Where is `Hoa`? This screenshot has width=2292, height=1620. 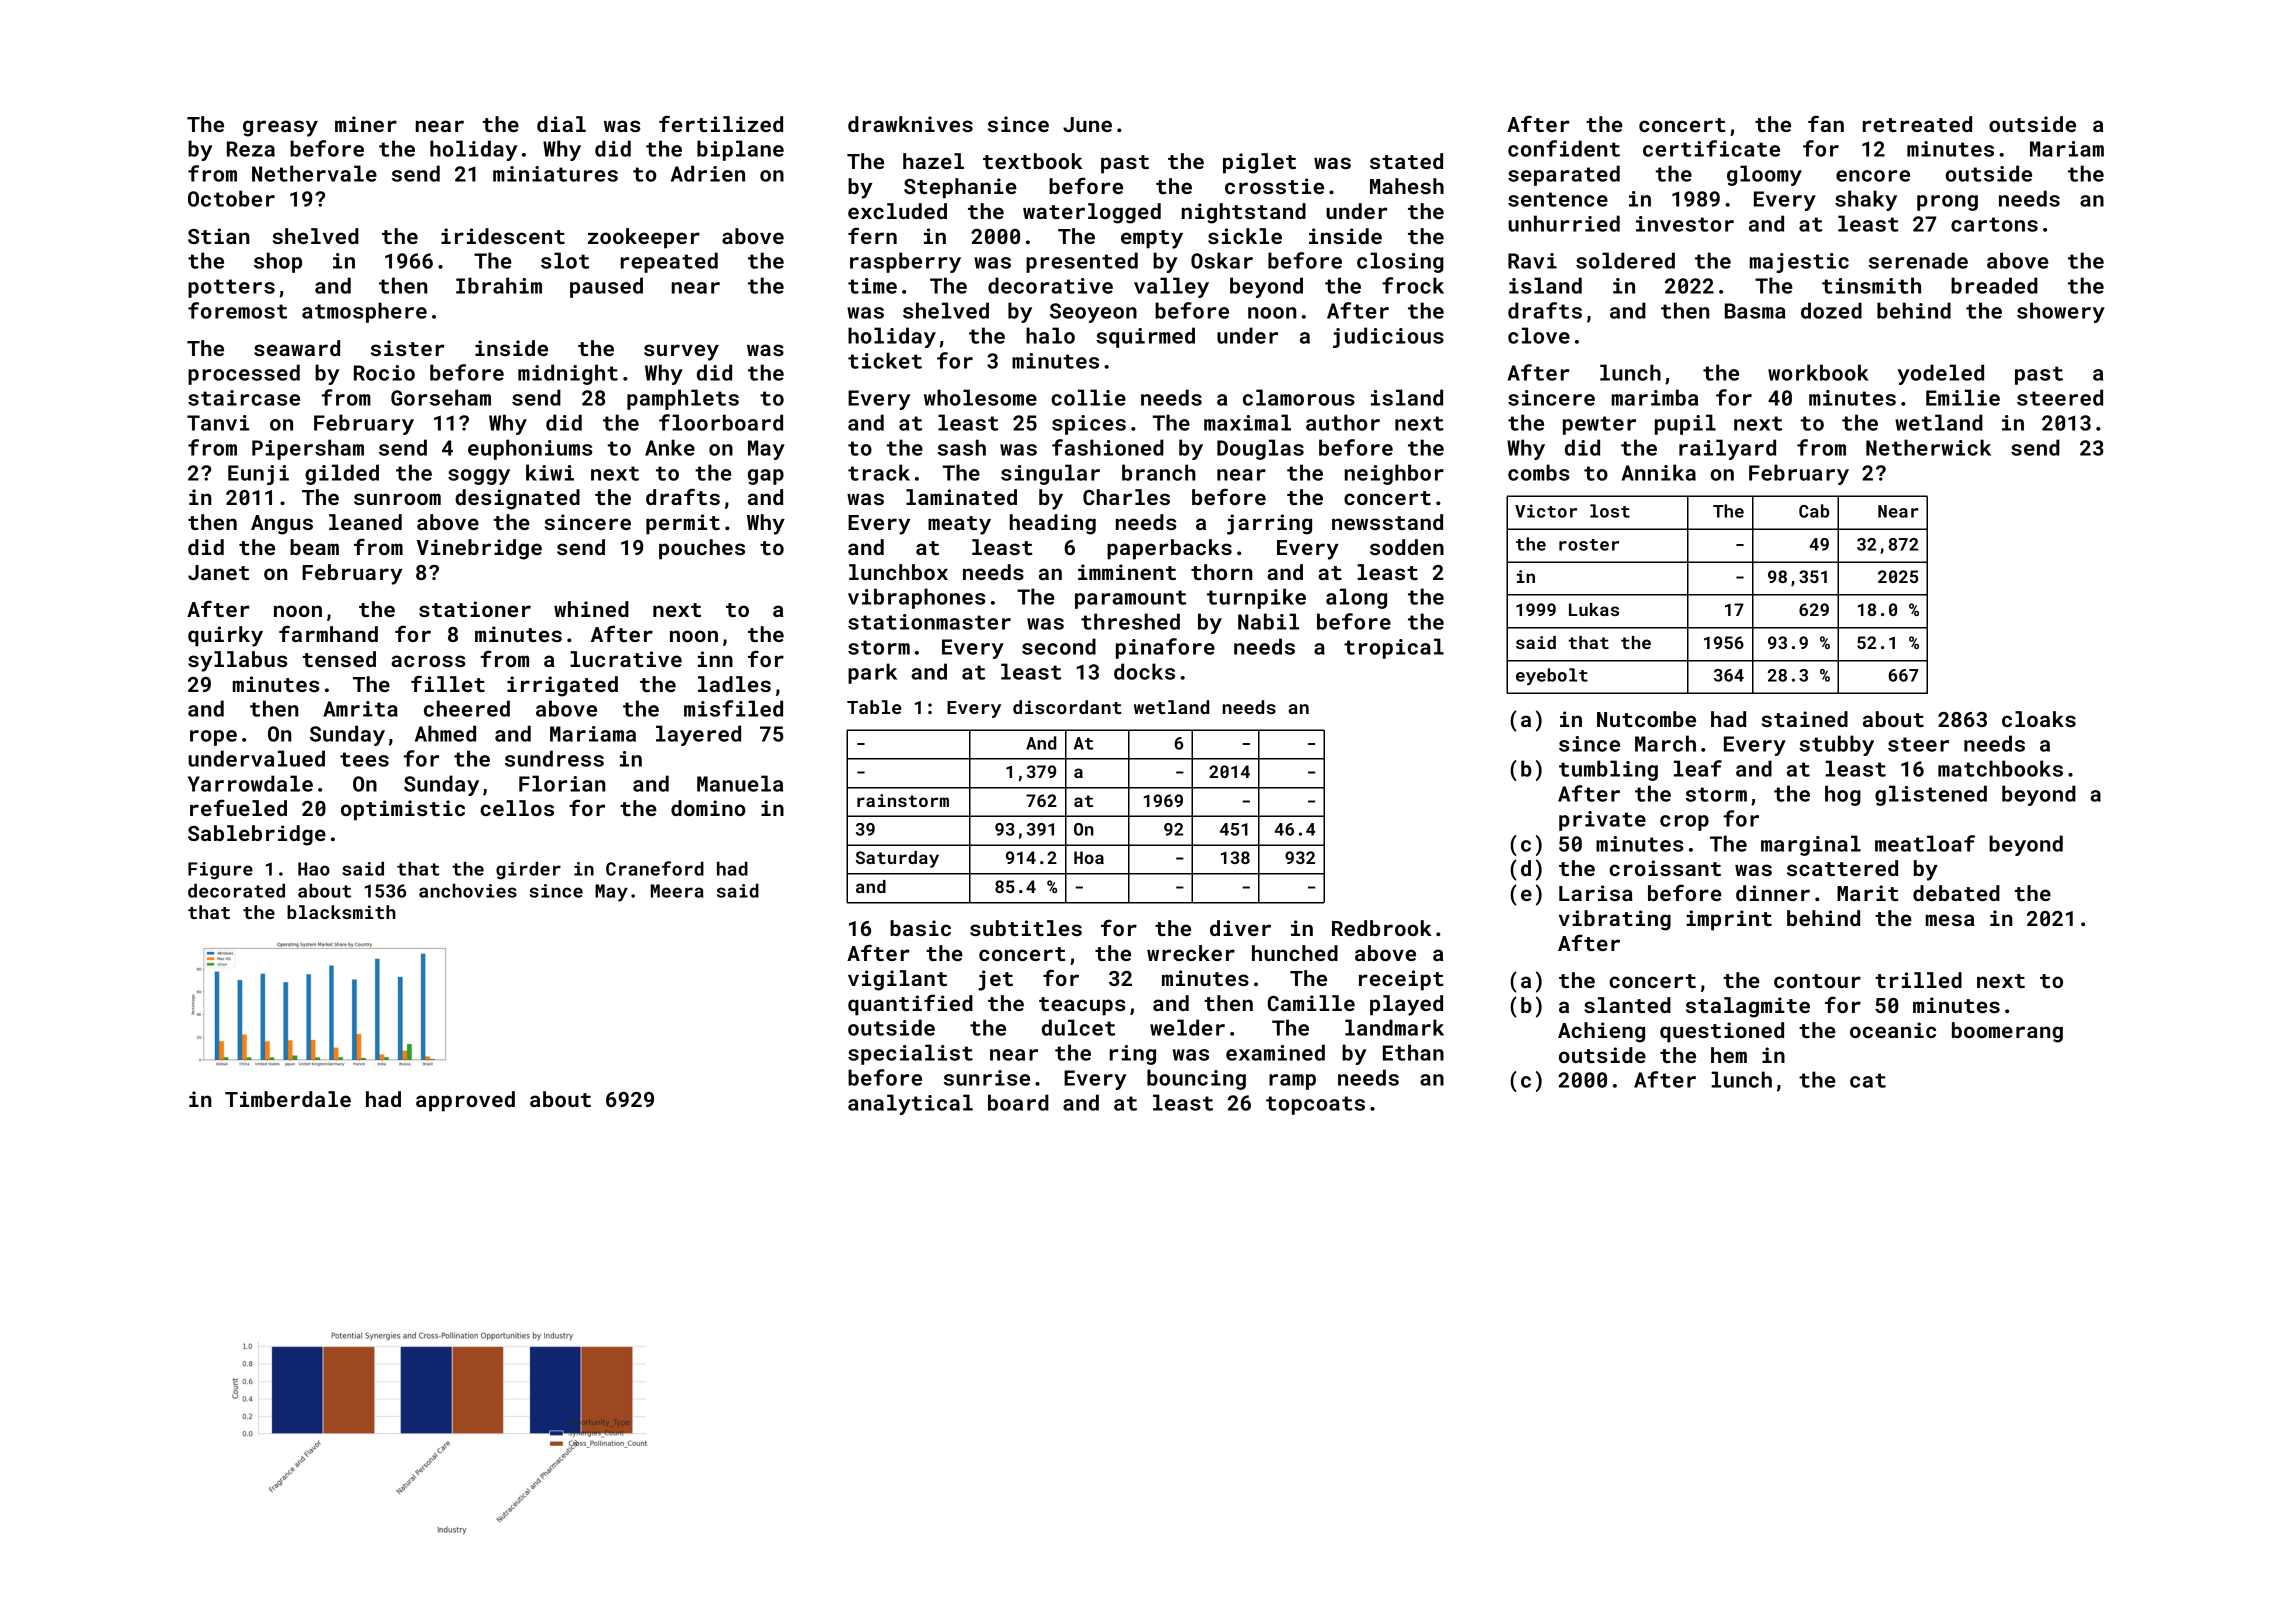
Hoa is located at coordinates (1089, 857).
